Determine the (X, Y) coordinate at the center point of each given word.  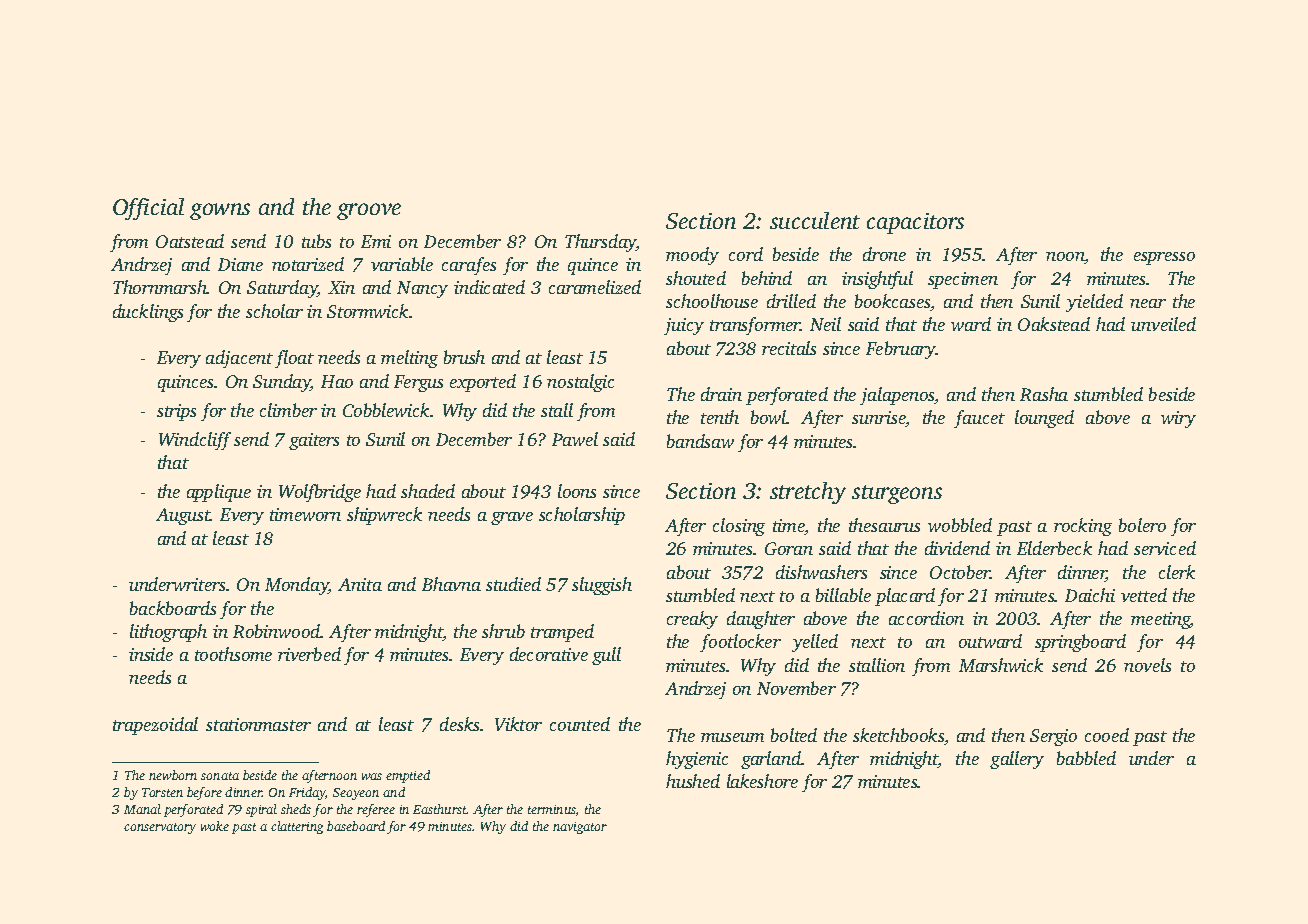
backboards (173, 608)
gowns (220, 211)
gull (606, 656)
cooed (1107, 735)
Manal (142, 809)
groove (369, 211)
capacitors (915, 223)
